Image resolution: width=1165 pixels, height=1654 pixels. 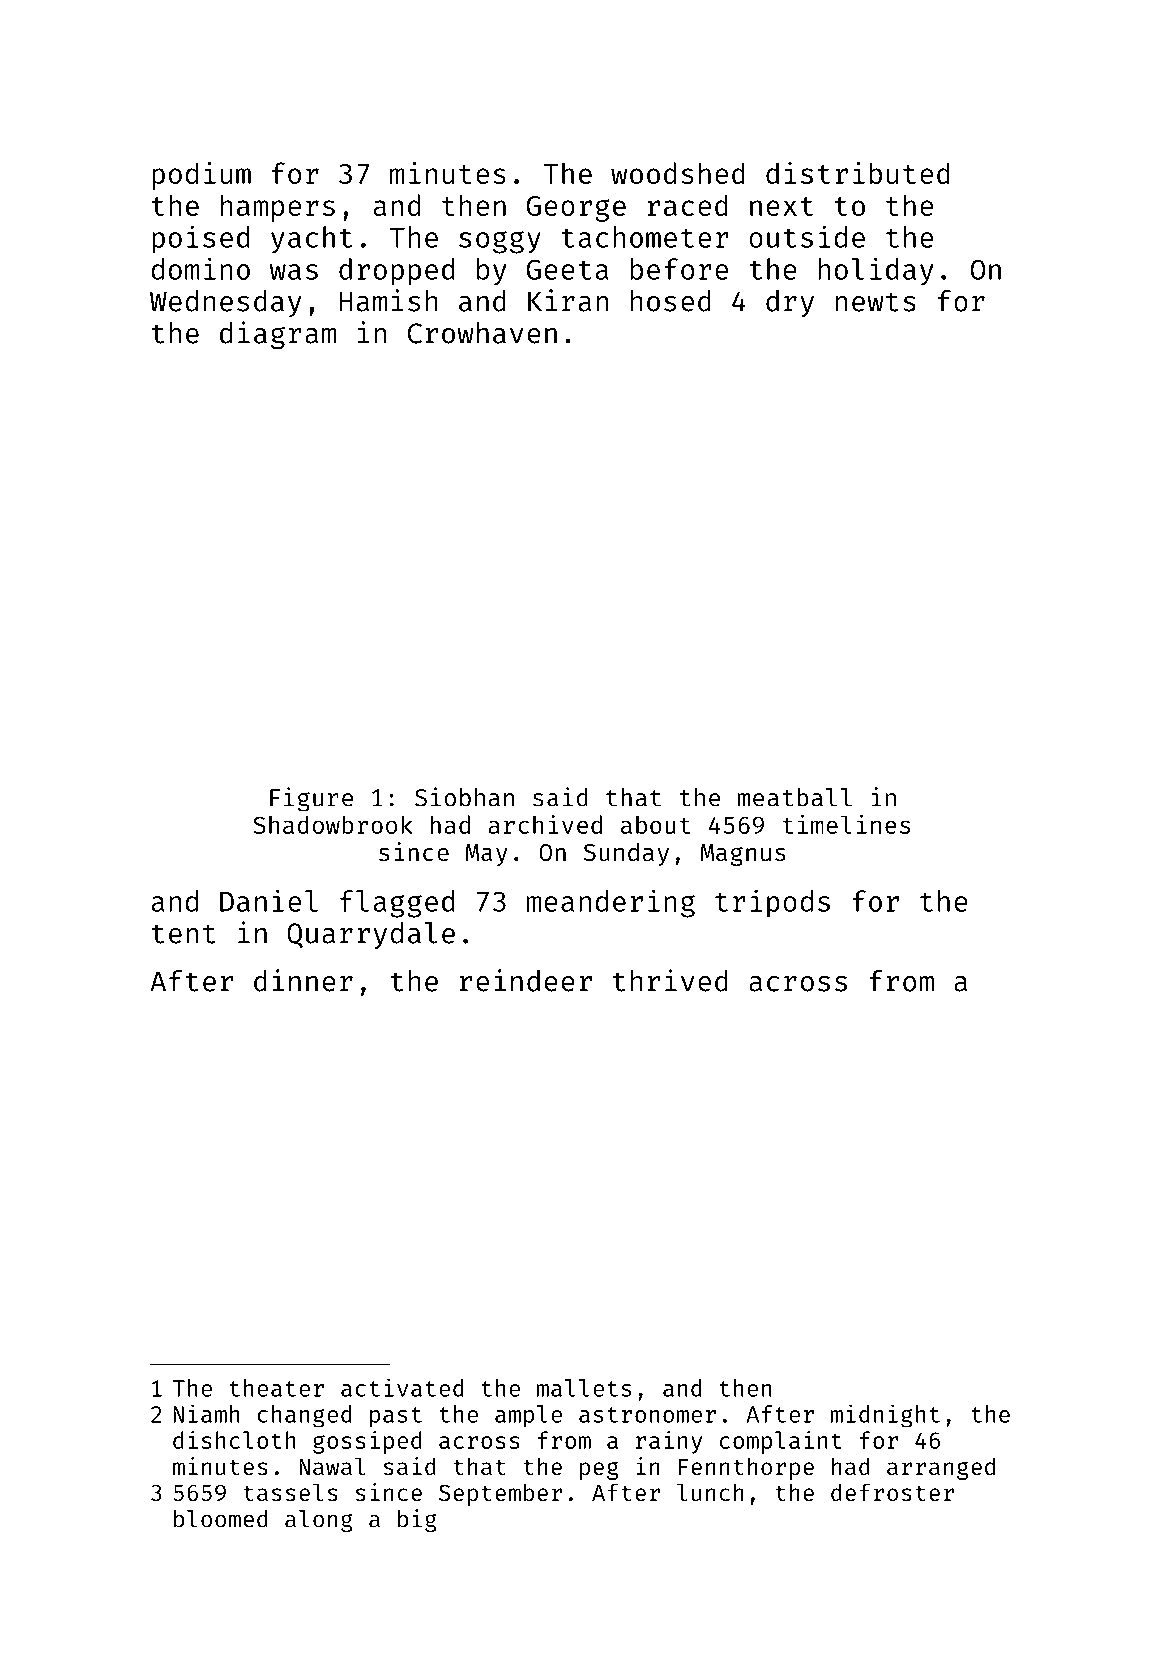 What do you see at coordinates (599, 1470) in the screenshot?
I see `peg` at bounding box center [599, 1470].
